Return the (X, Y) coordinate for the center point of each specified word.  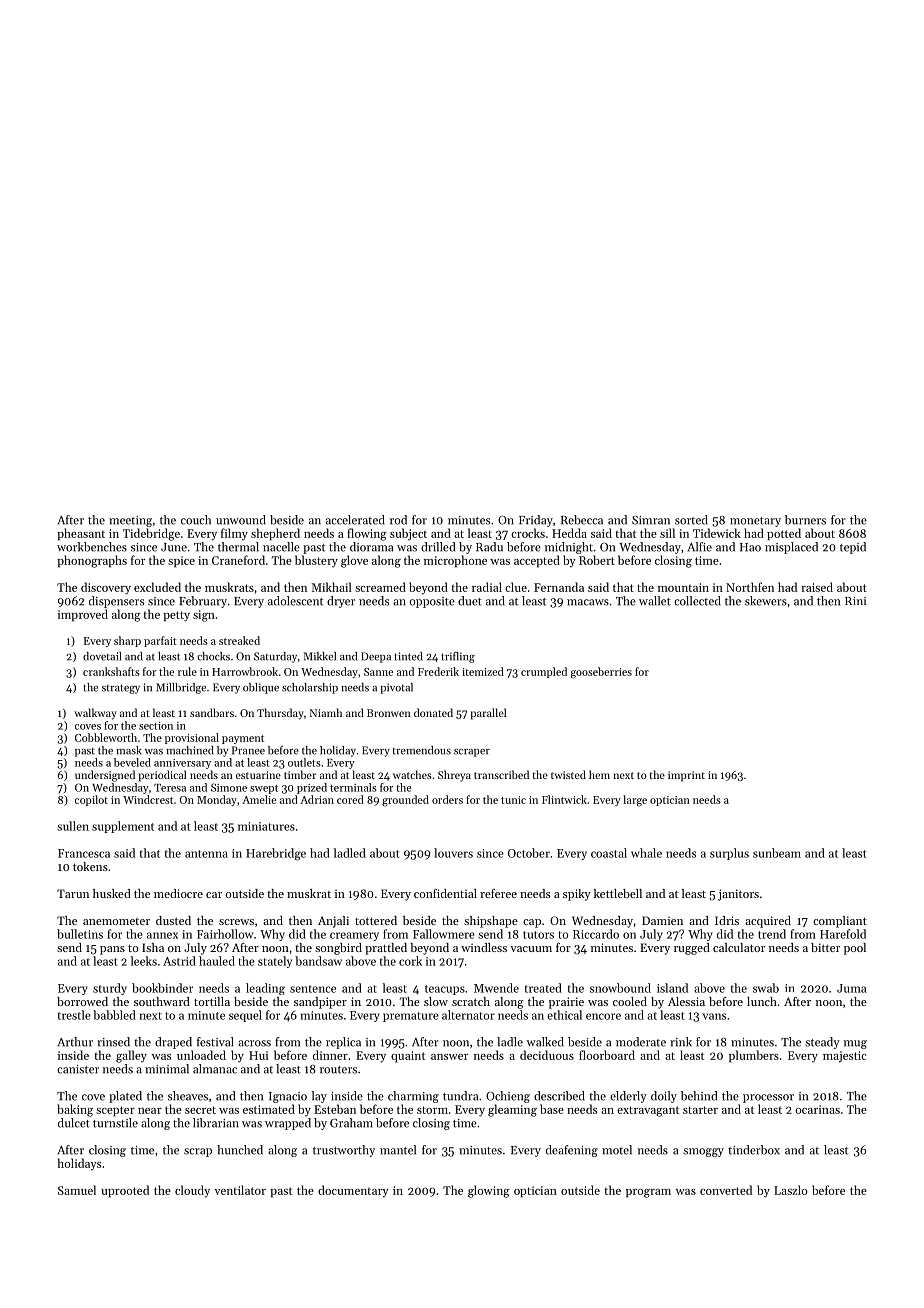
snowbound (620, 988)
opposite (432, 602)
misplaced (791, 548)
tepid (853, 548)
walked (545, 1042)
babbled (114, 1015)
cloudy (192, 1191)
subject (408, 534)
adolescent (295, 601)
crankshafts (111, 671)
